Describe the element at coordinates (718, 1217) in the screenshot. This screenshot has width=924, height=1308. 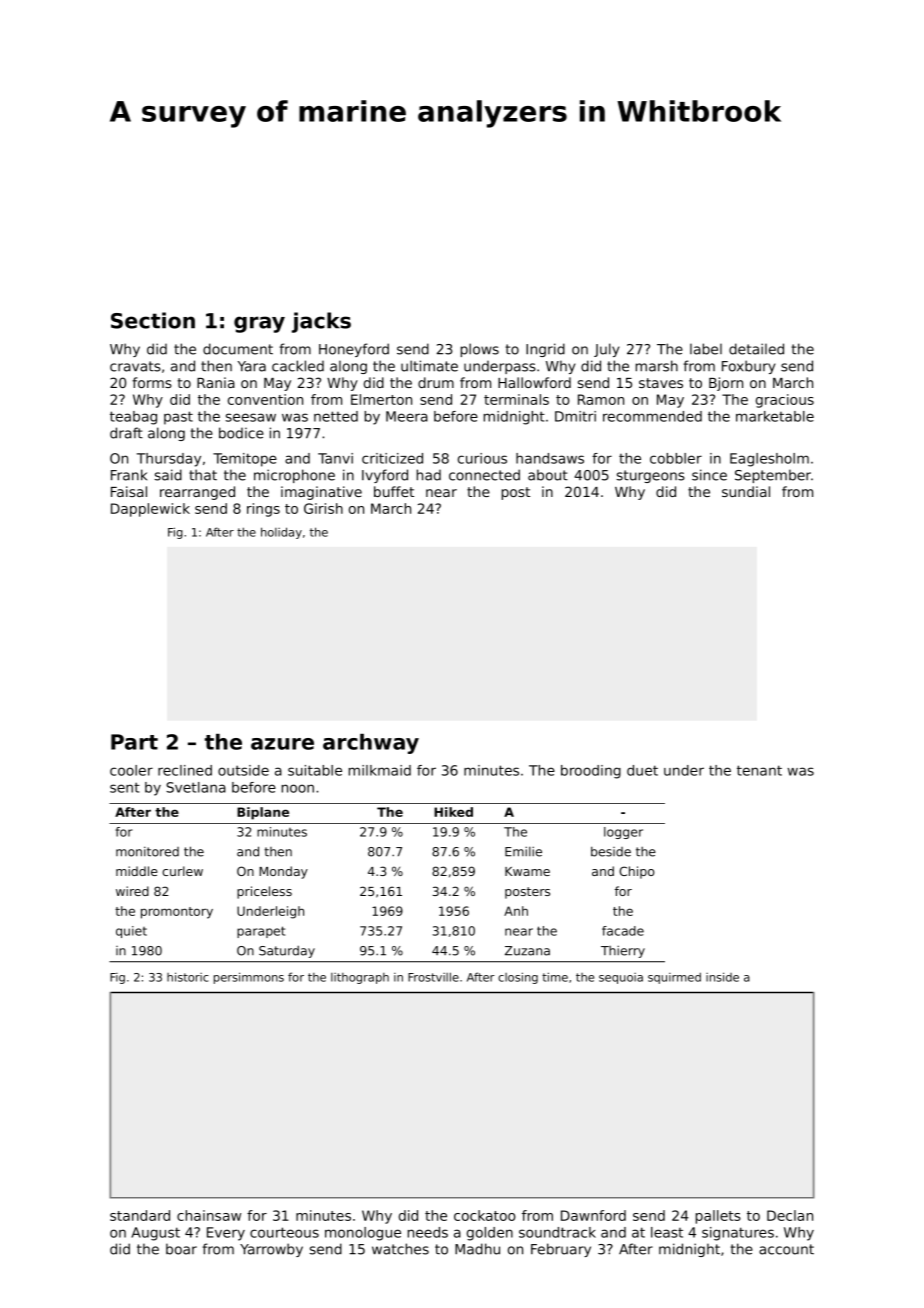
I see `pallets` at that location.
